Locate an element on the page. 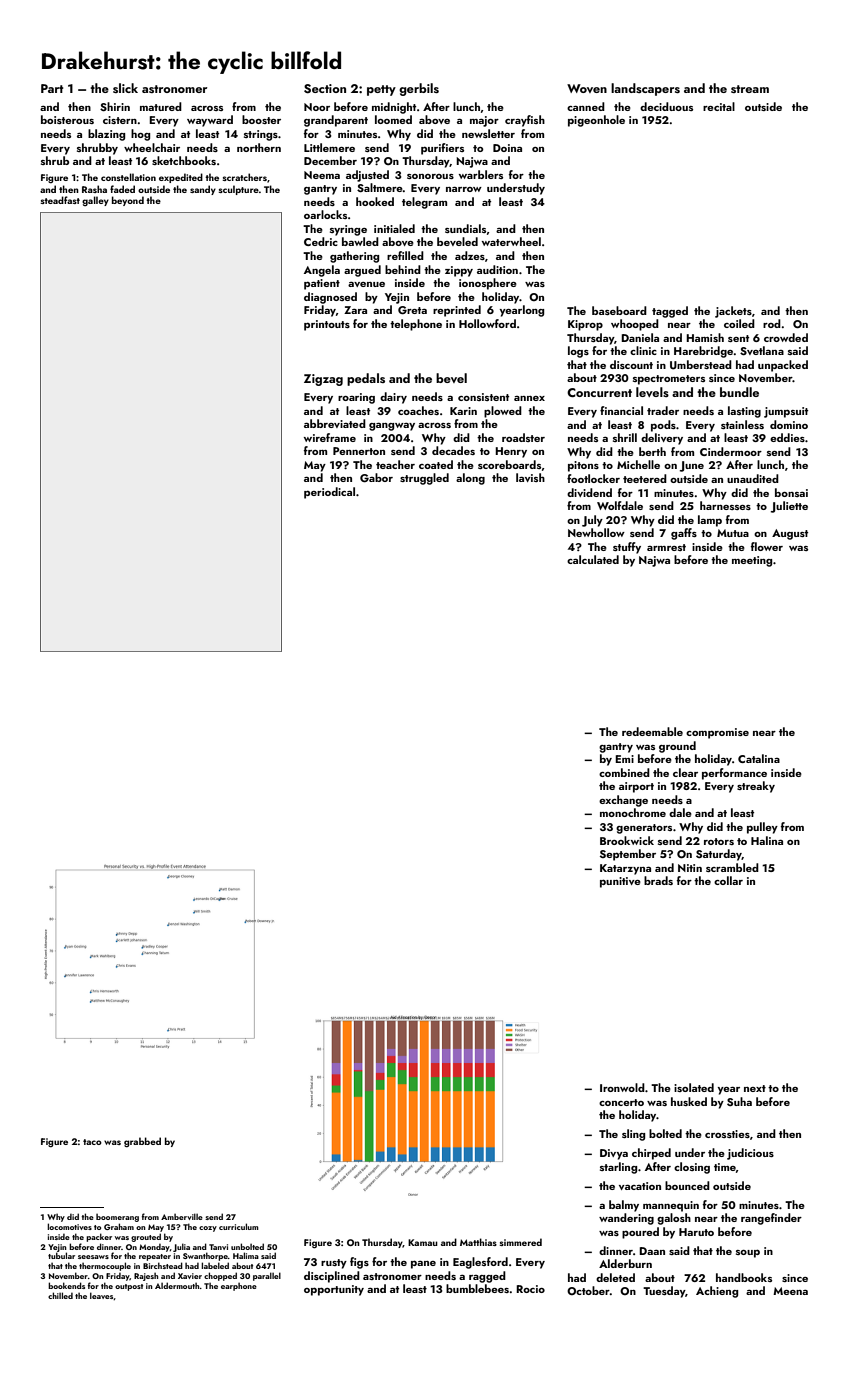  Gabor is located at coordinates (376, 477).
